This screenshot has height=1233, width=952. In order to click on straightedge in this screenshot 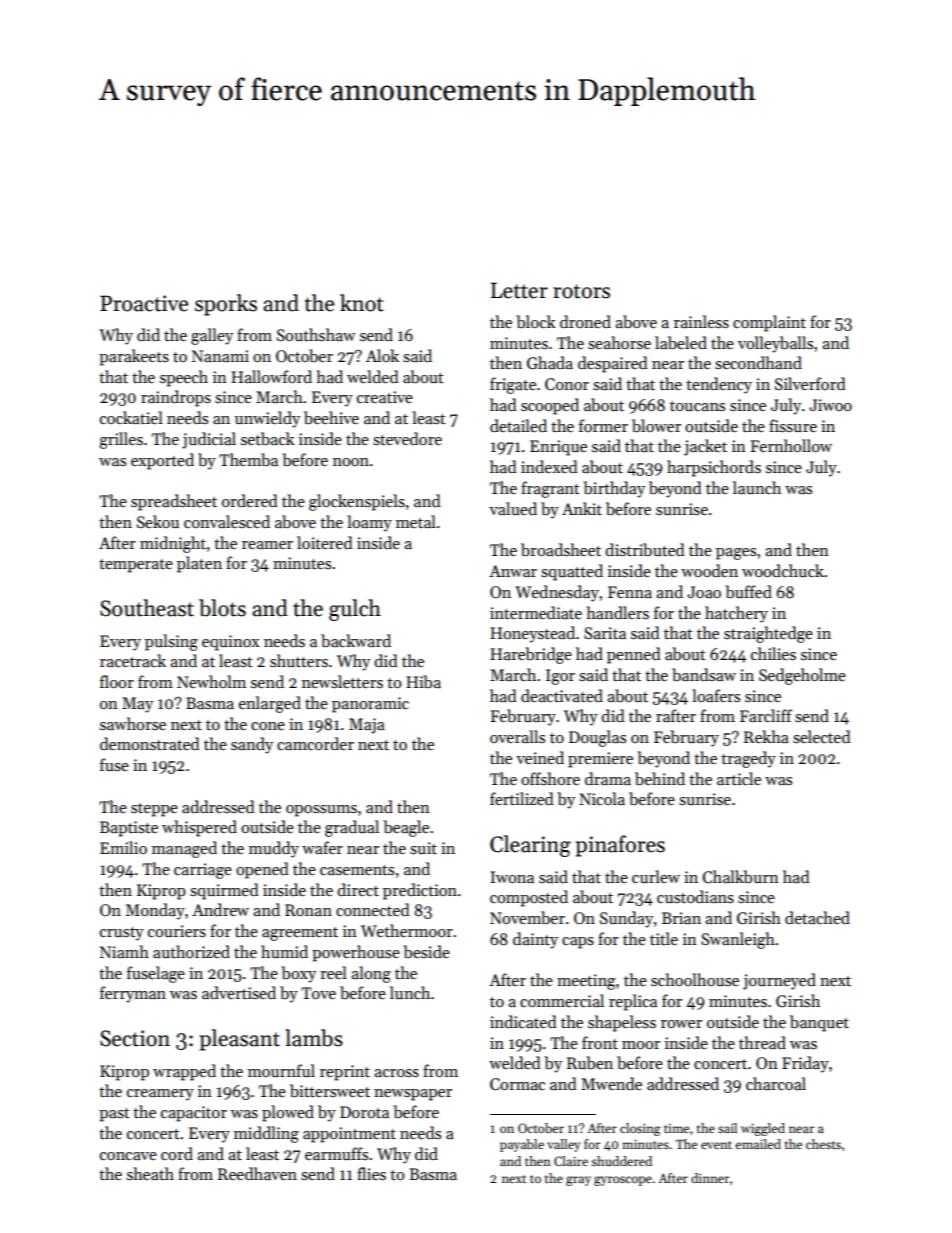, I will do `click(768, 634)`.
